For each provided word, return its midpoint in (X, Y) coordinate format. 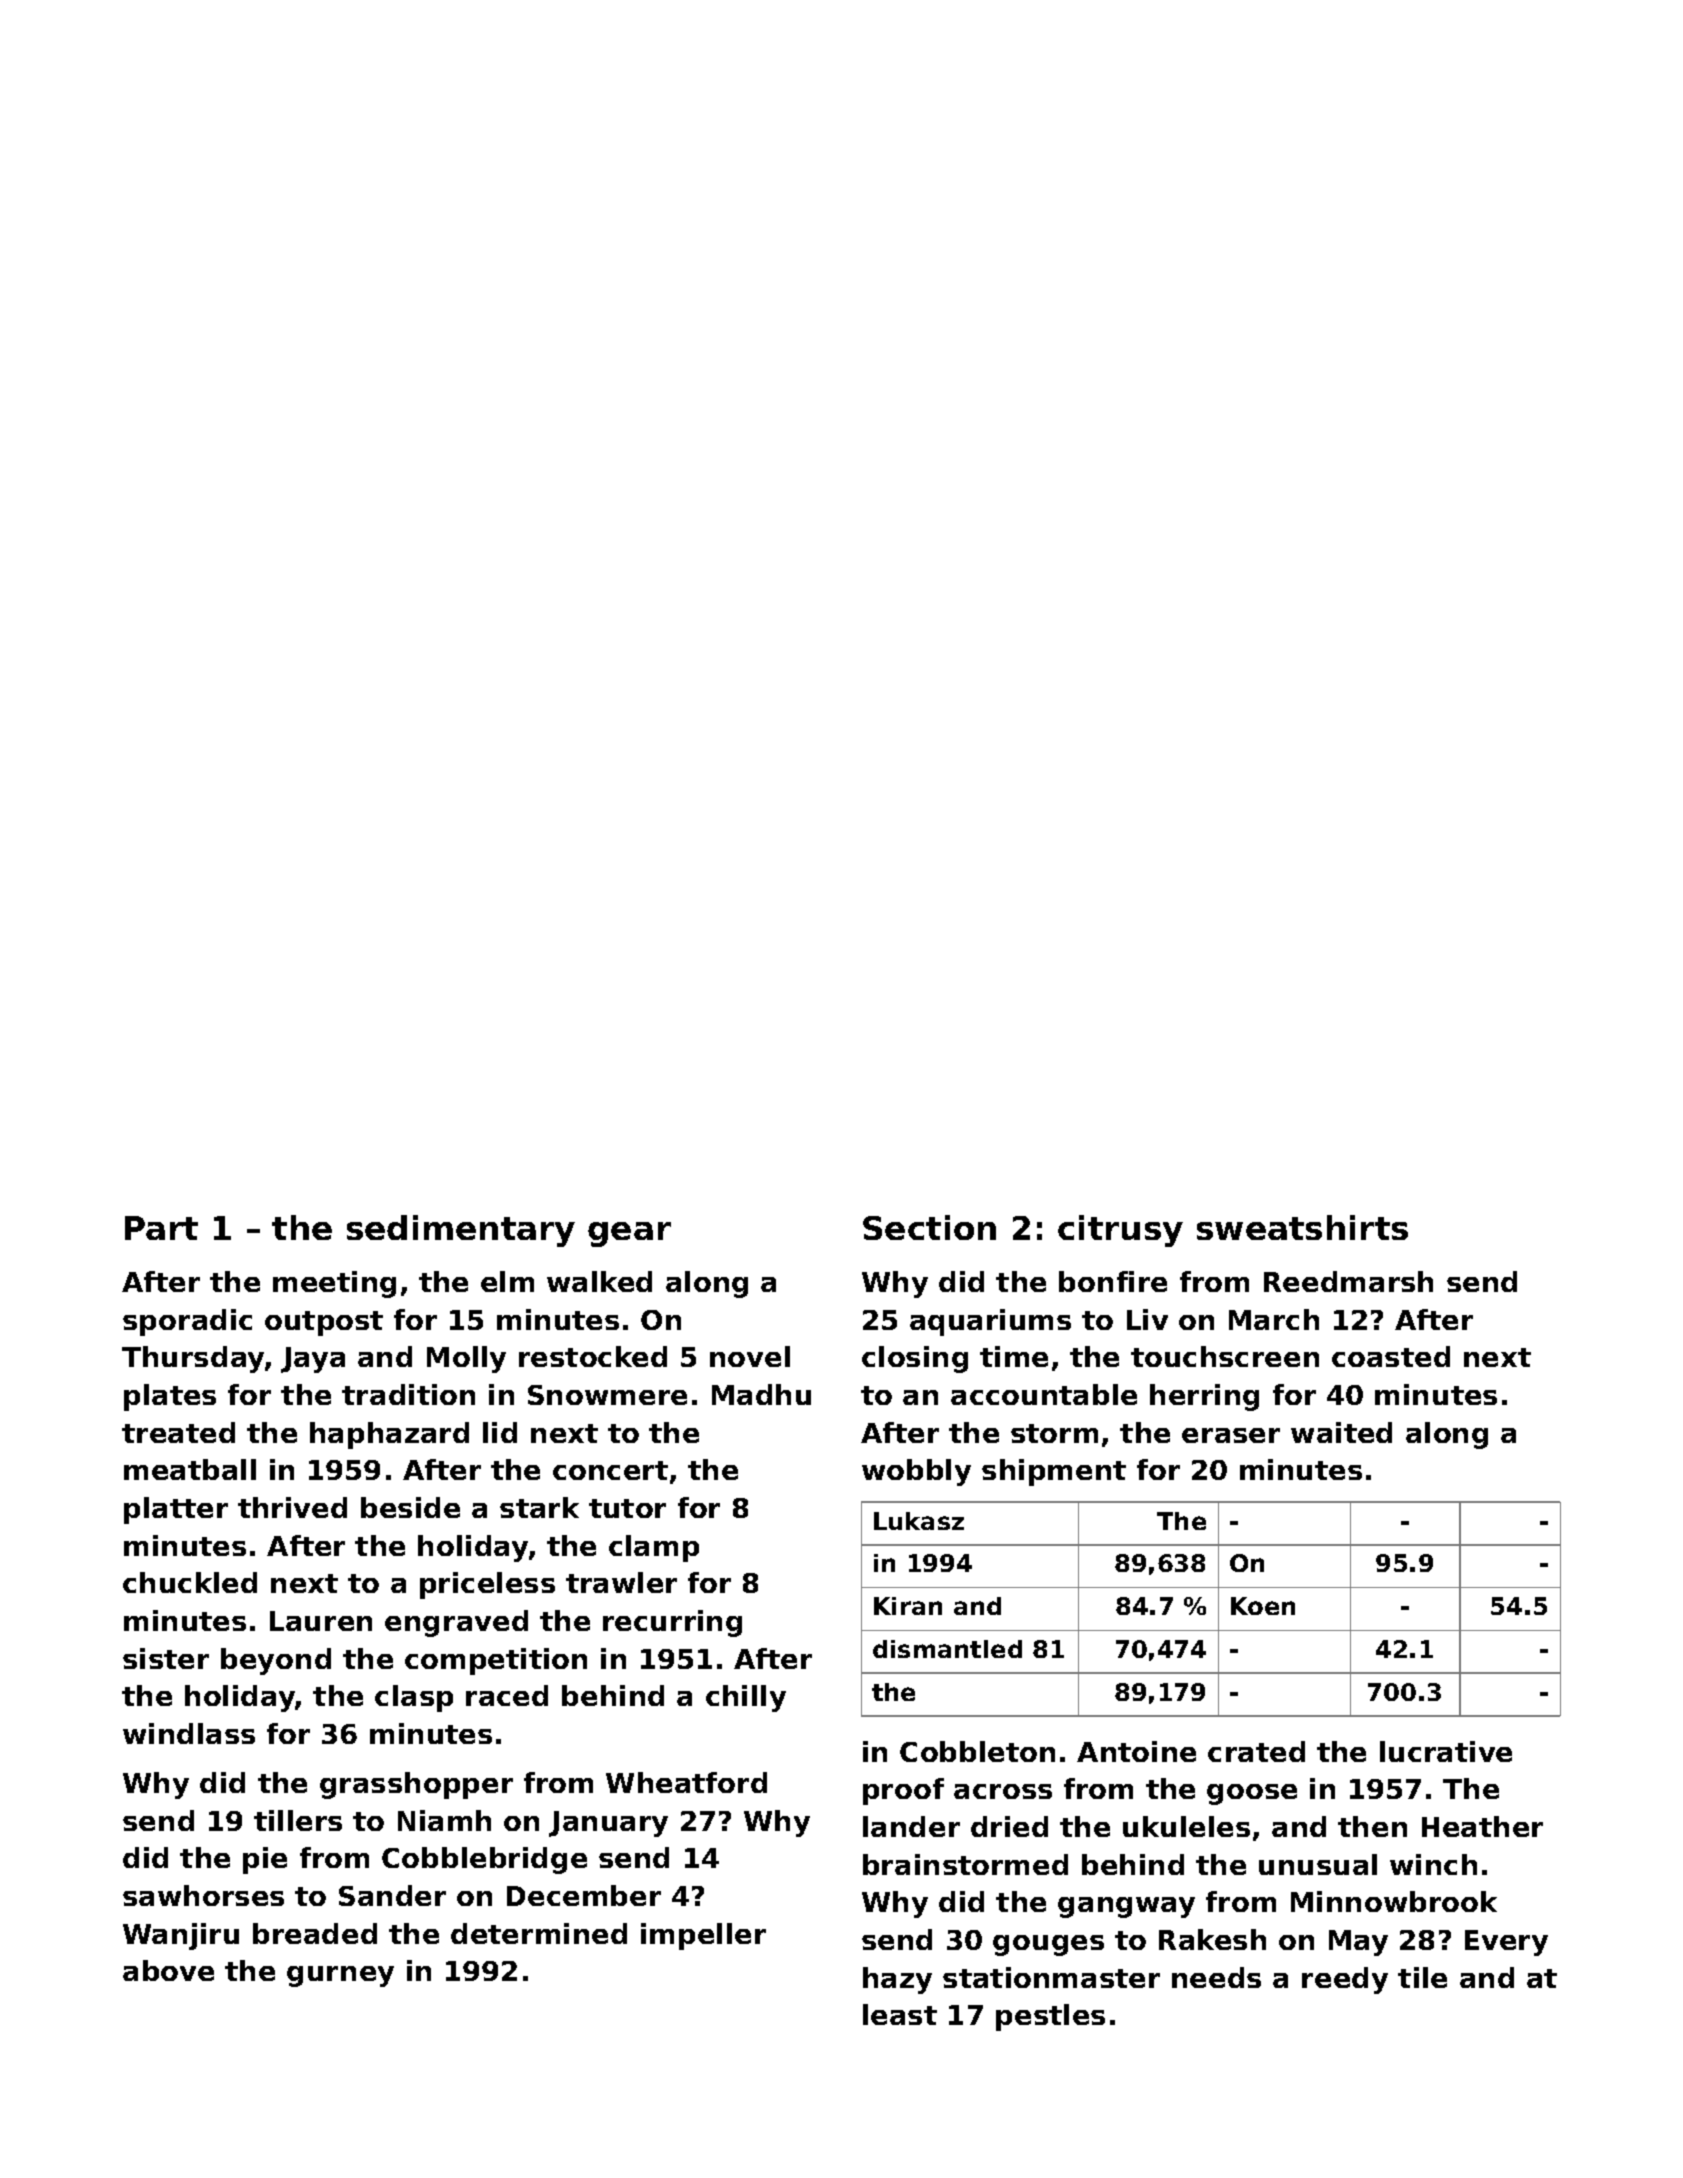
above (168, 1970)
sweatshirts (1302, 1227)
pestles (1050, 2017)
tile (1422, 1977)
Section (929, 1227)
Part (161, 1228)
